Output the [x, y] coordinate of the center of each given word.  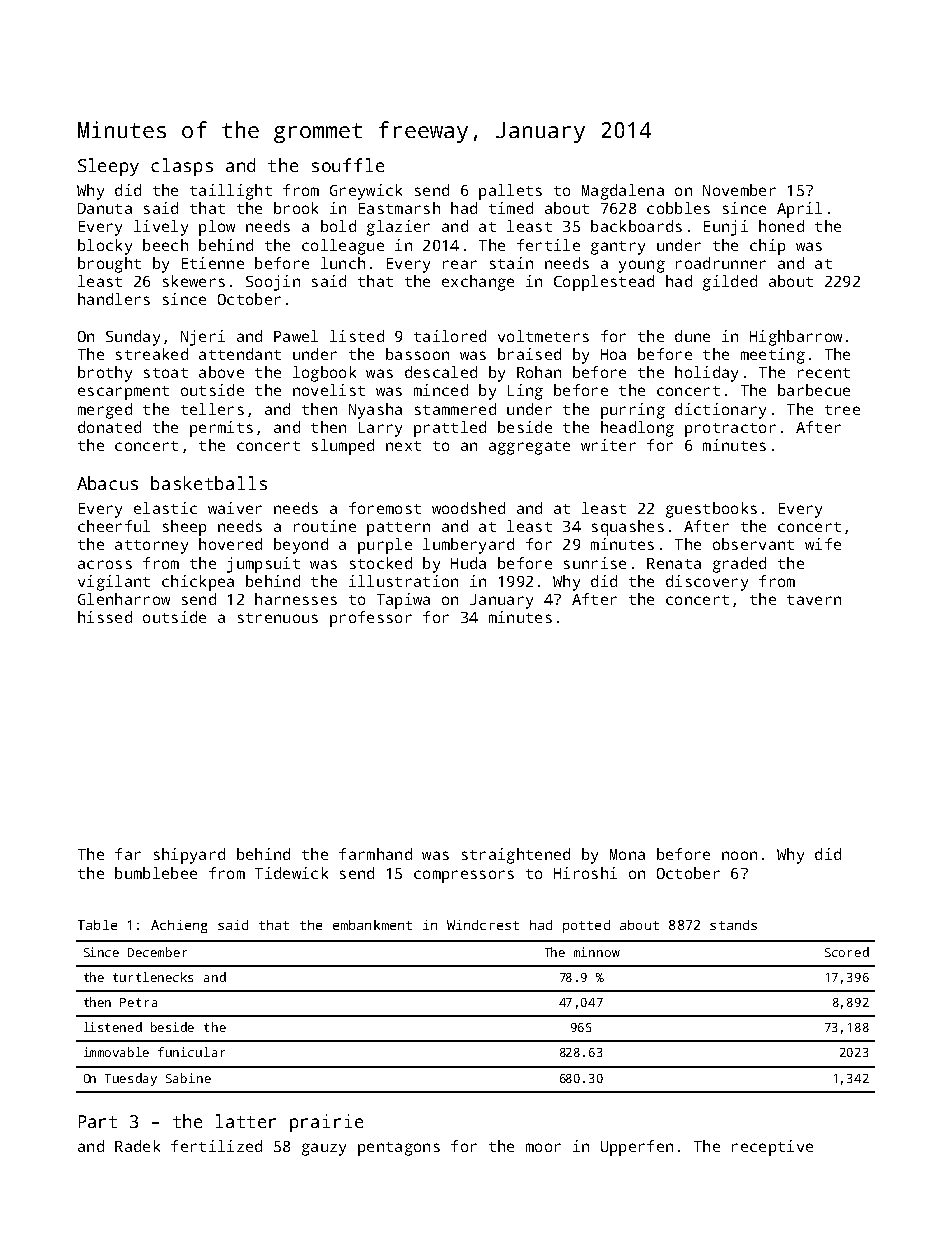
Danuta [105, 208]
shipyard [189, 856]
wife [823, 544]
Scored [847, 952]
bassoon [417, 354]
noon [739, 855]
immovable [116, 1052]
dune [692, 336]
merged [105, 411]
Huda [468, 563]
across [105, 564]
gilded [730, 283]
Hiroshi [585, 873]
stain [511, 263]
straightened [516, 856]
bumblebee [156, 873]
